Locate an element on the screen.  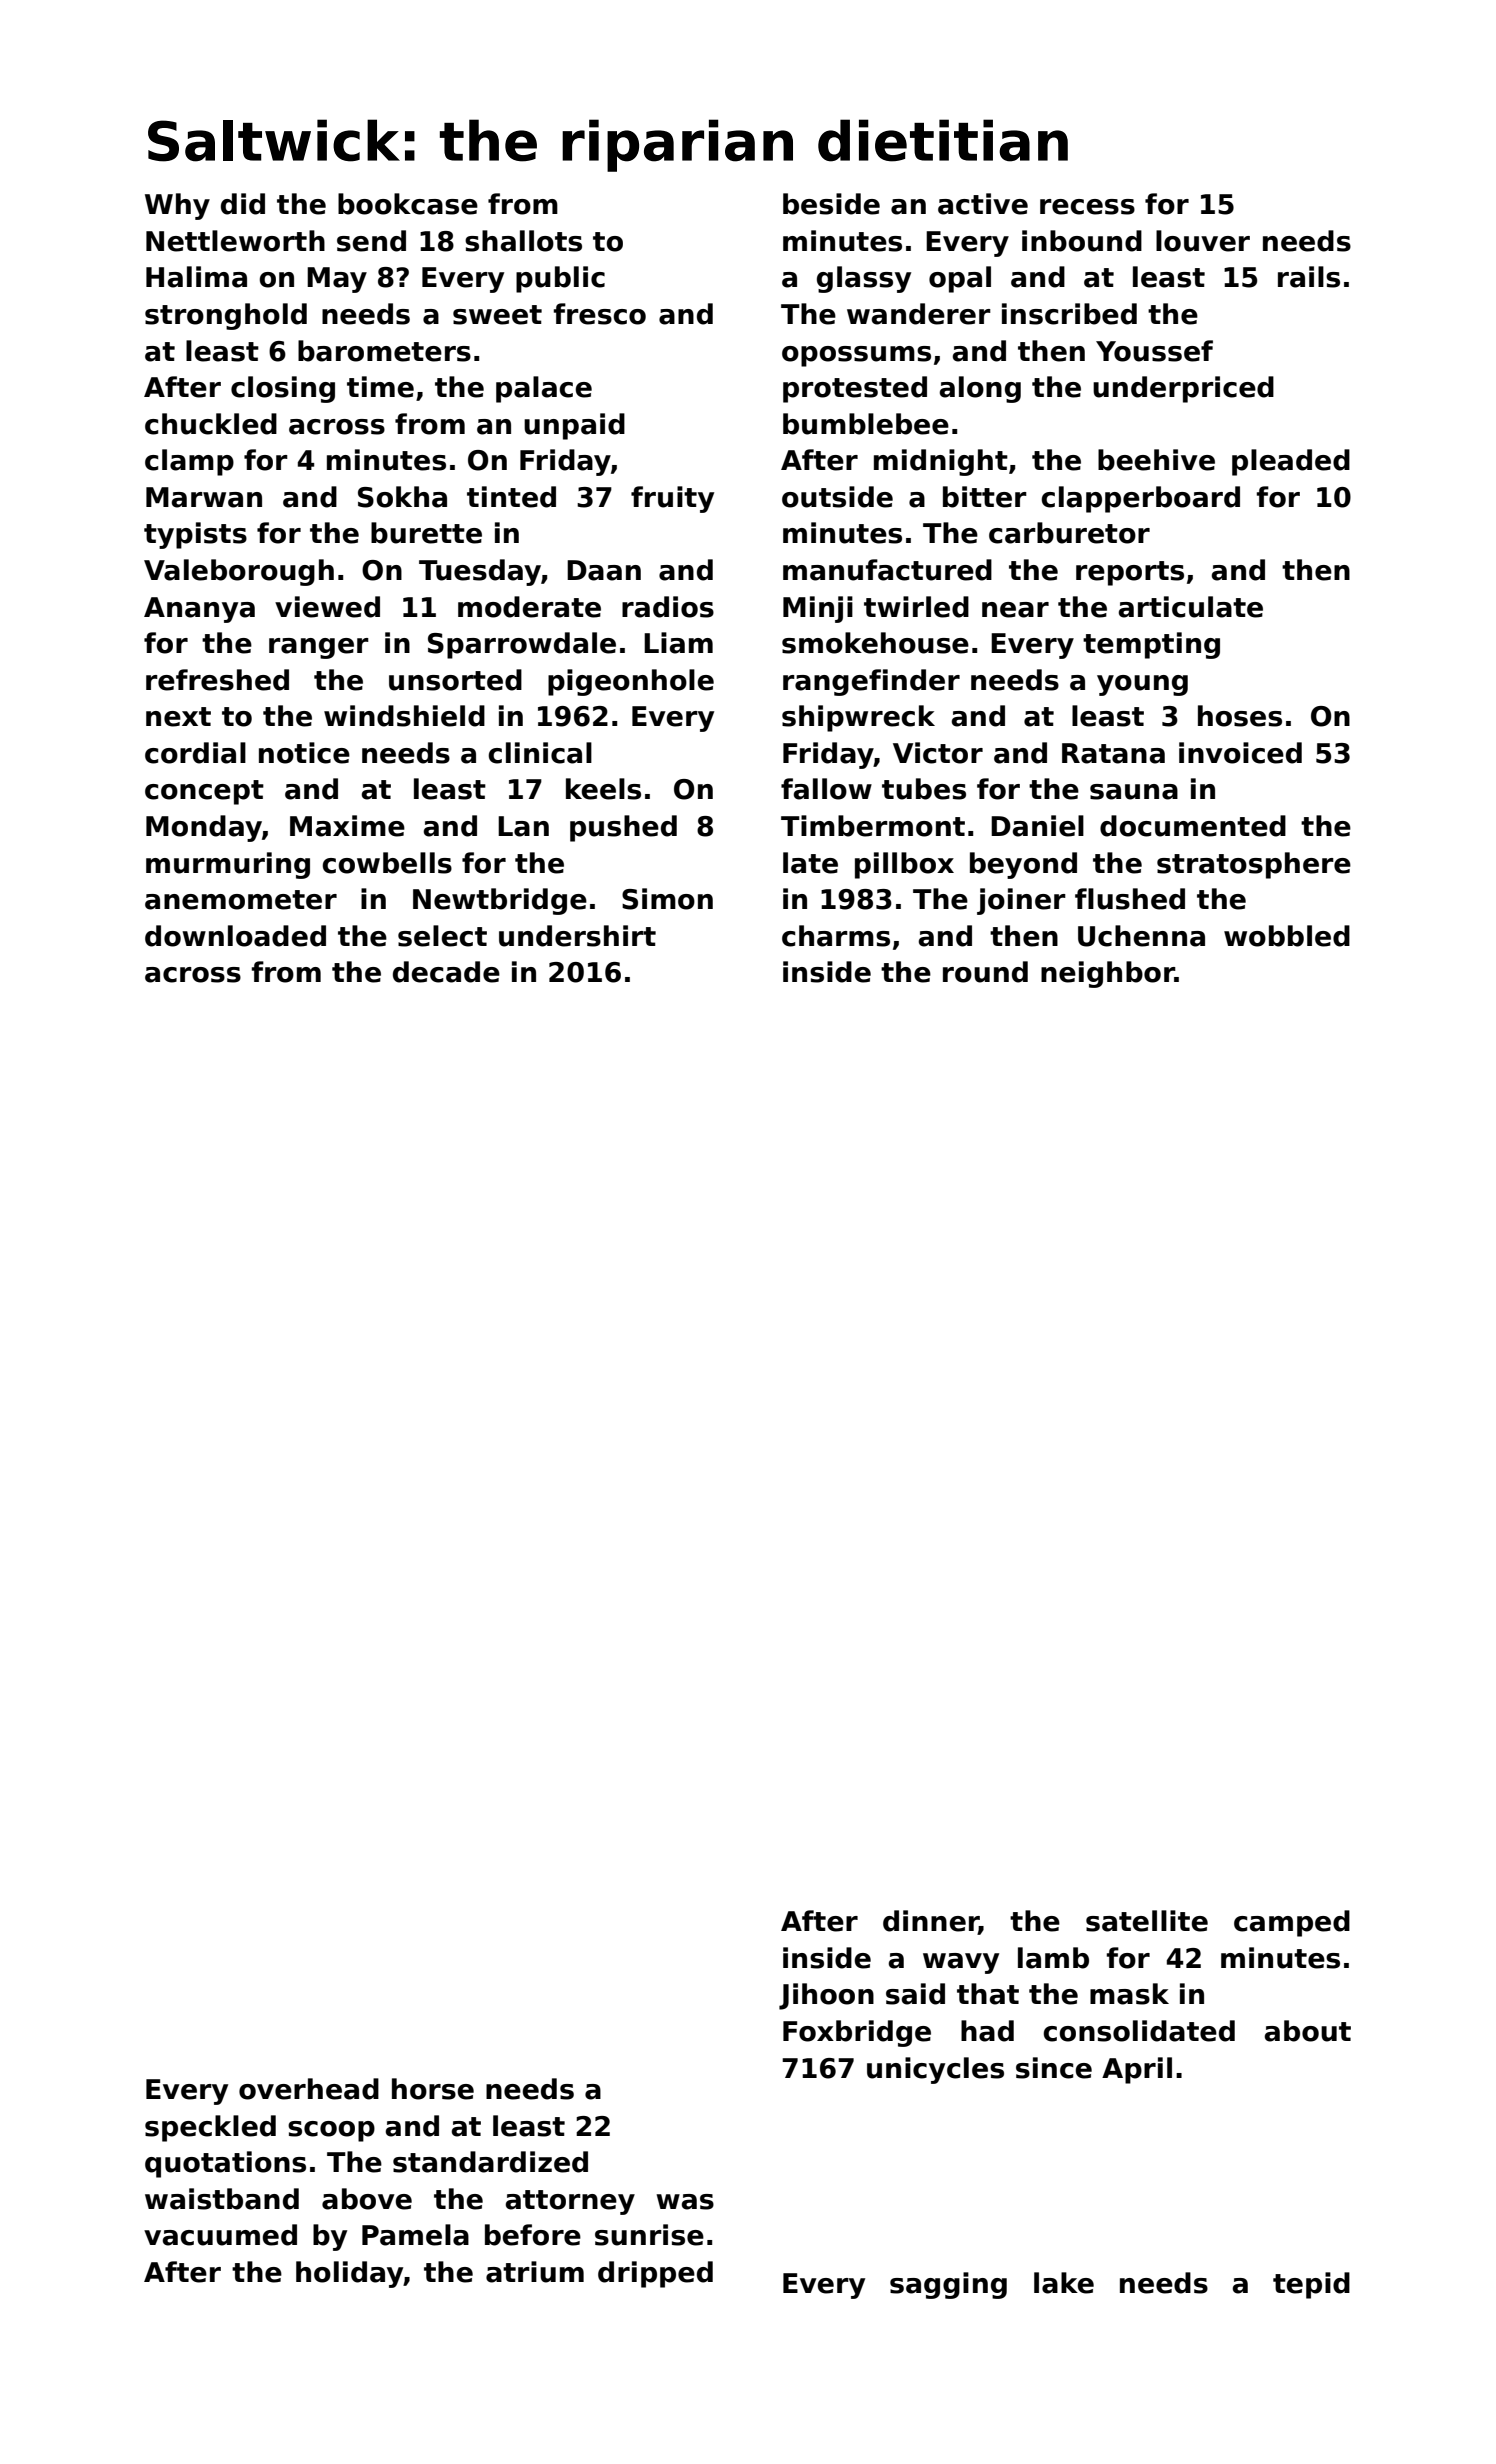
inbound is located at coordinates (1082, 241).
